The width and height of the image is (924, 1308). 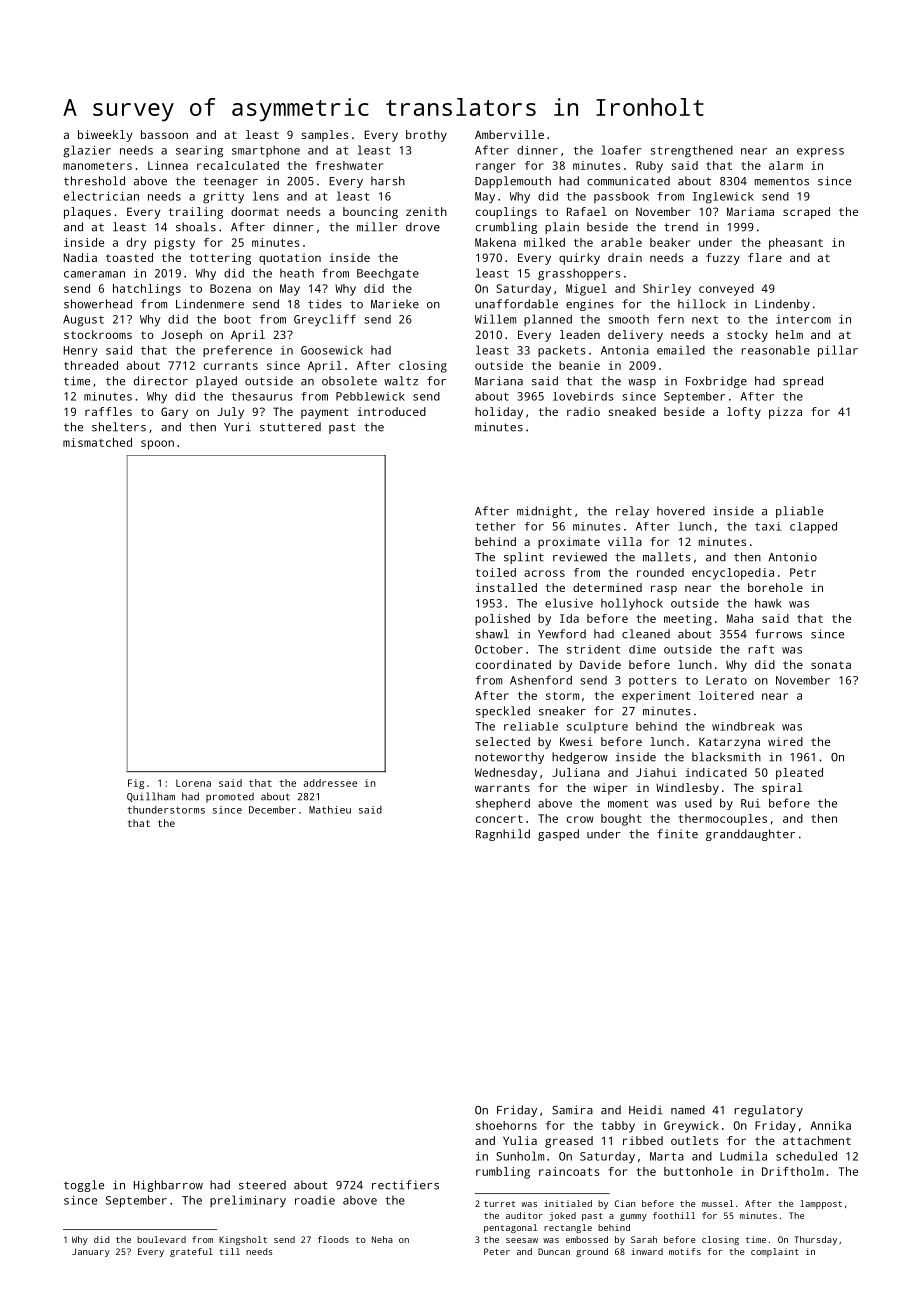 I want to click on Fig, so click(x=136, y=784).
